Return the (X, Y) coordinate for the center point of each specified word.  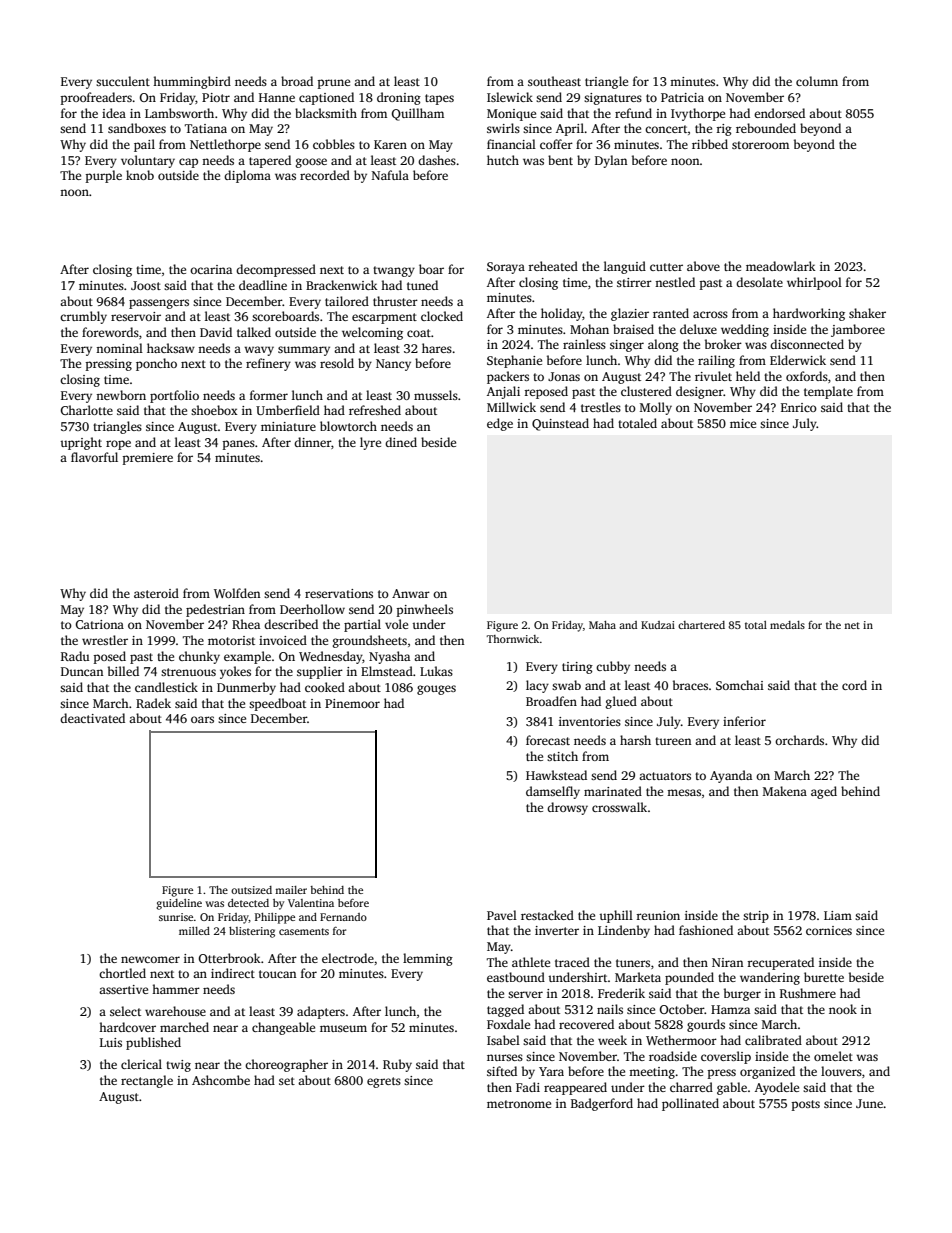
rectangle (147, 1081)
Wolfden (237, 593)
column (817, 81)
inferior (744, 721)
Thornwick (513, 639)
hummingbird (192, 82)
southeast (554, 81)
